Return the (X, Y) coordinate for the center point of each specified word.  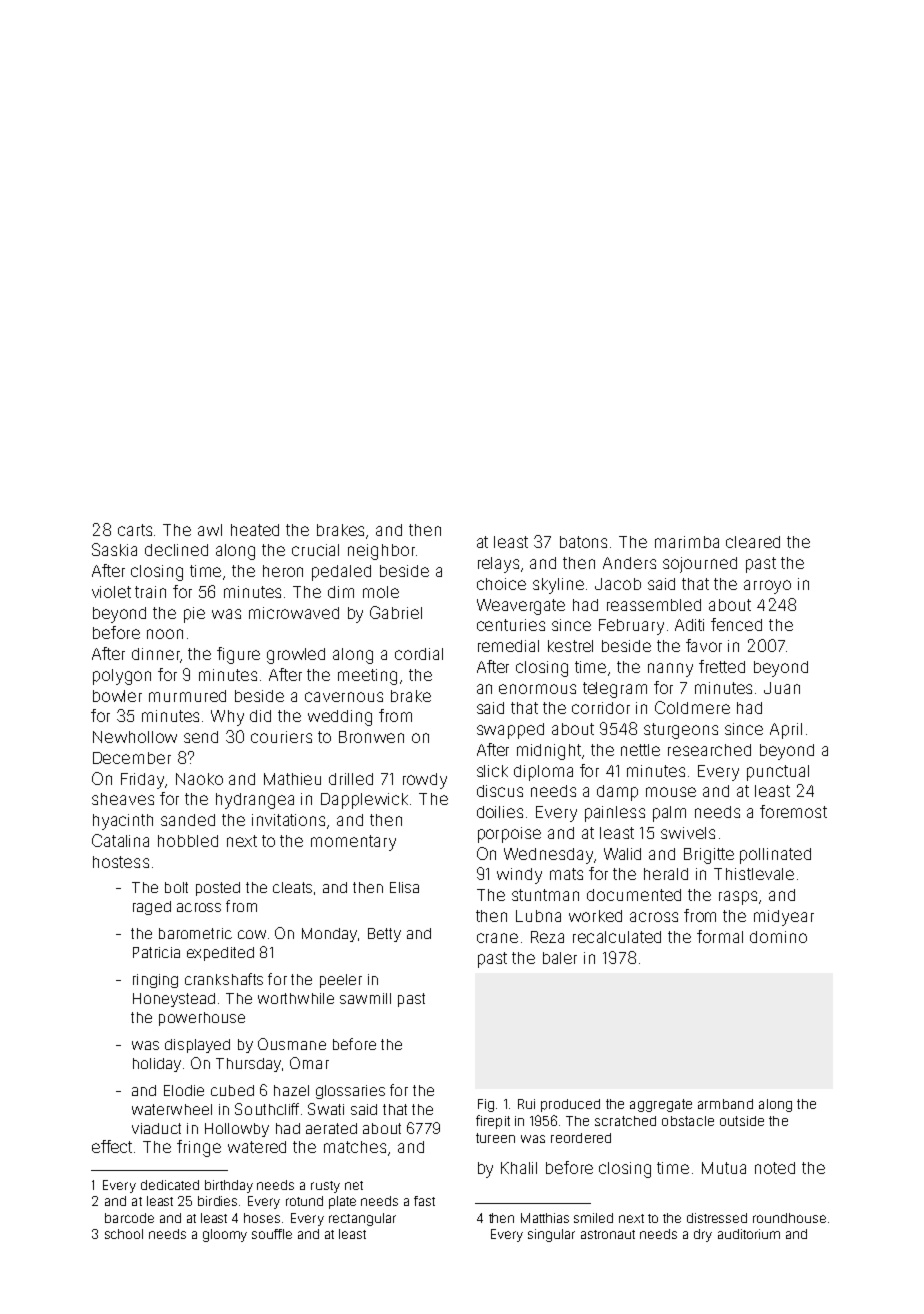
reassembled (654, 605)
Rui (526, 1104)
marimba (687, 542)
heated (255, 530)
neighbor (381, 552)
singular (551, 1235)
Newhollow (135, 737)
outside (742, 1121)
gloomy (225, 1235)
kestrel (570, 646)
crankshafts (224, 979)
